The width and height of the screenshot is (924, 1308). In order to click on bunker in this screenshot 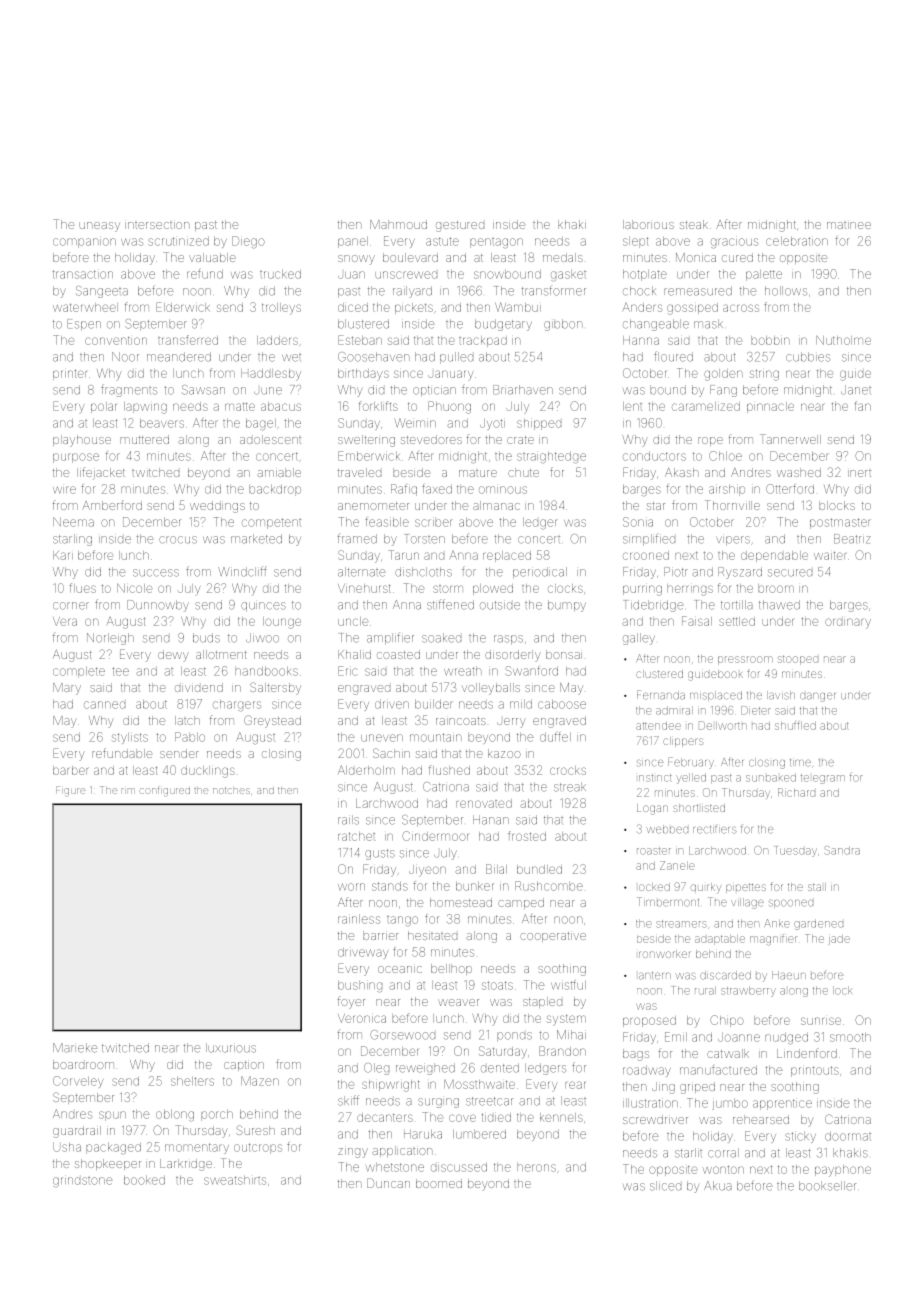, I will do `click(475, 886)`.
